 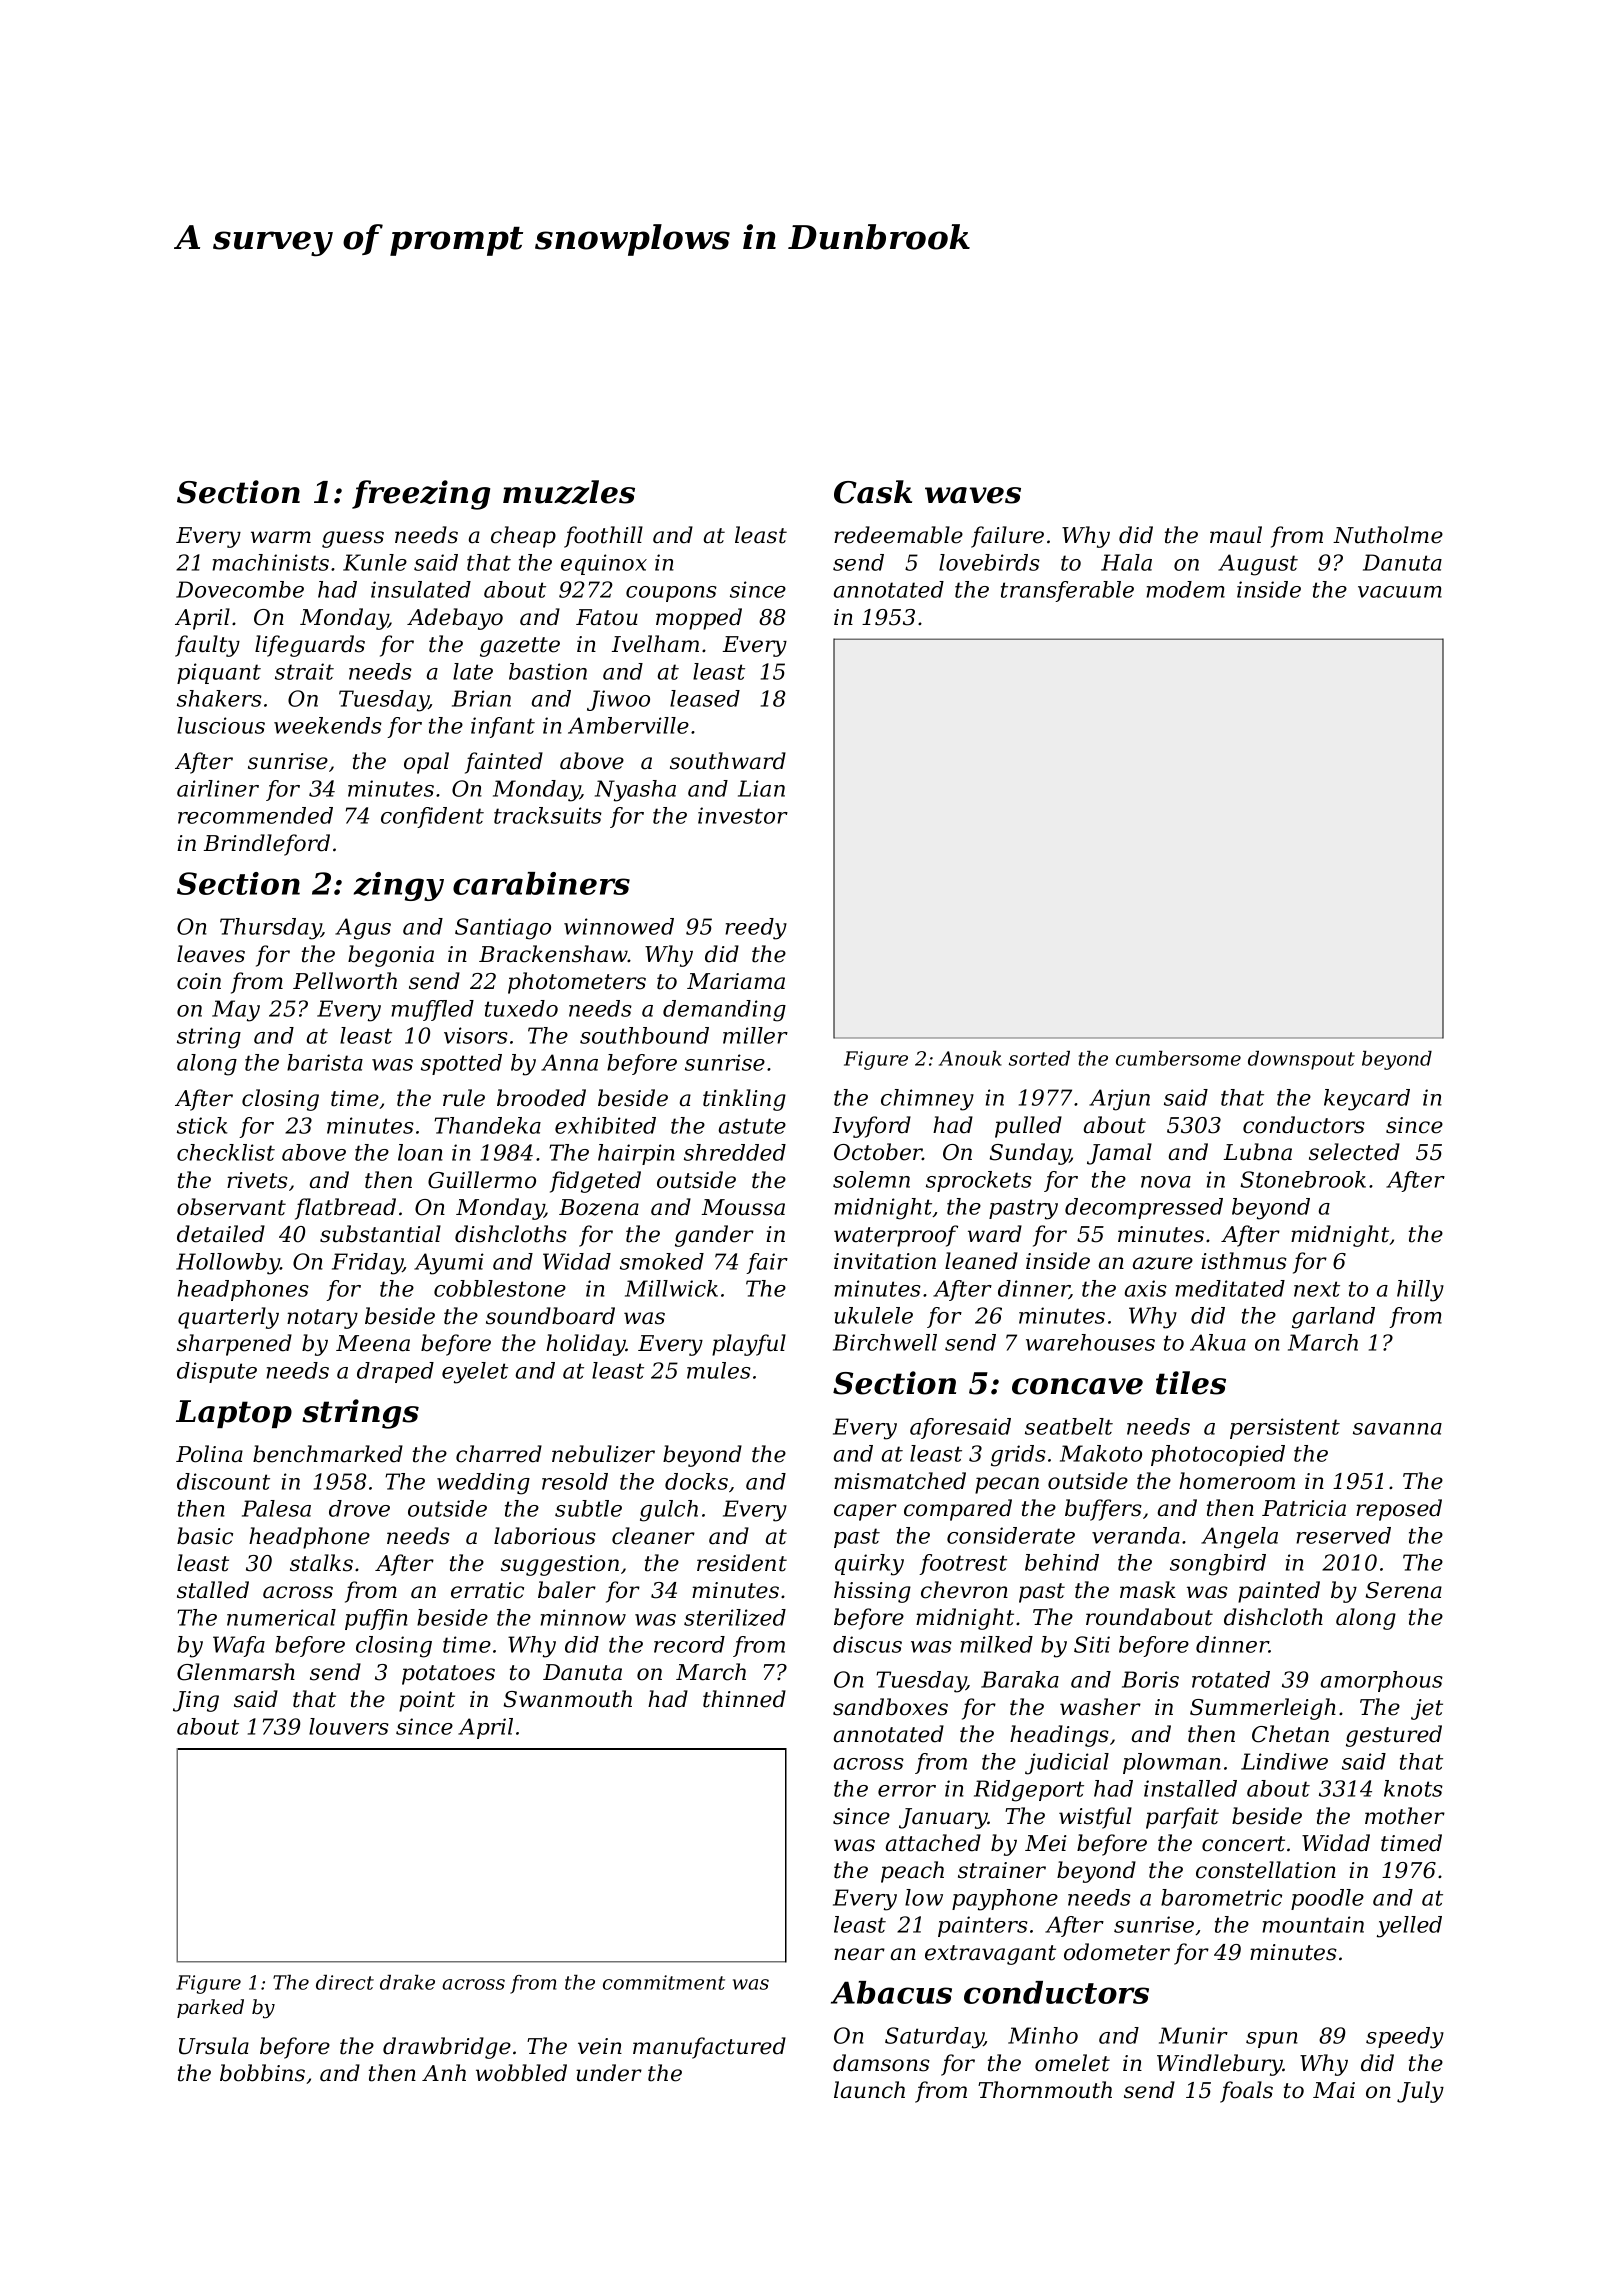 I want to click on keycard, so click(x=1367, y=1100).
